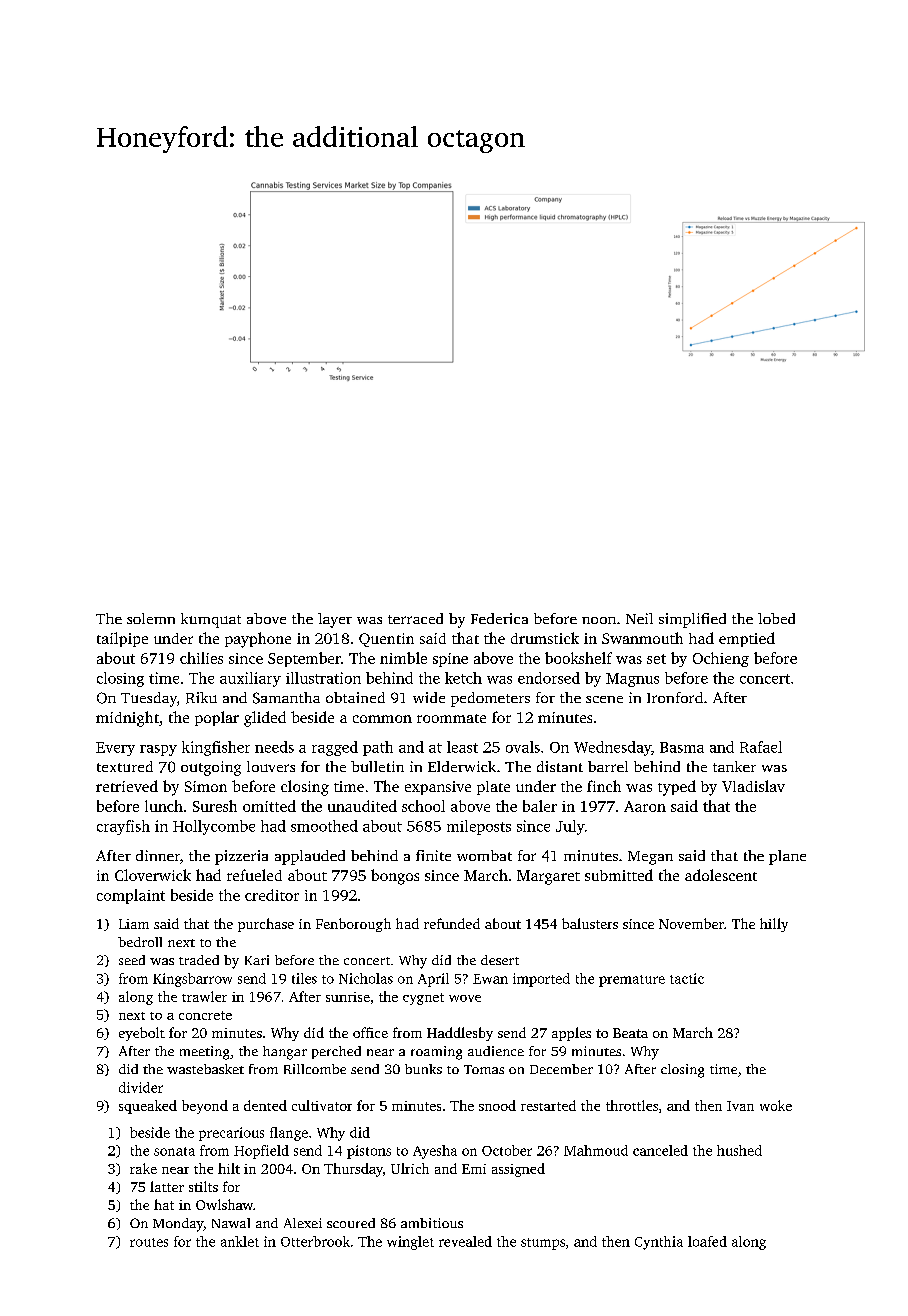  Describe the element at coordinates (240, 1241) in the screenshot. I see `anklet` at that location.
